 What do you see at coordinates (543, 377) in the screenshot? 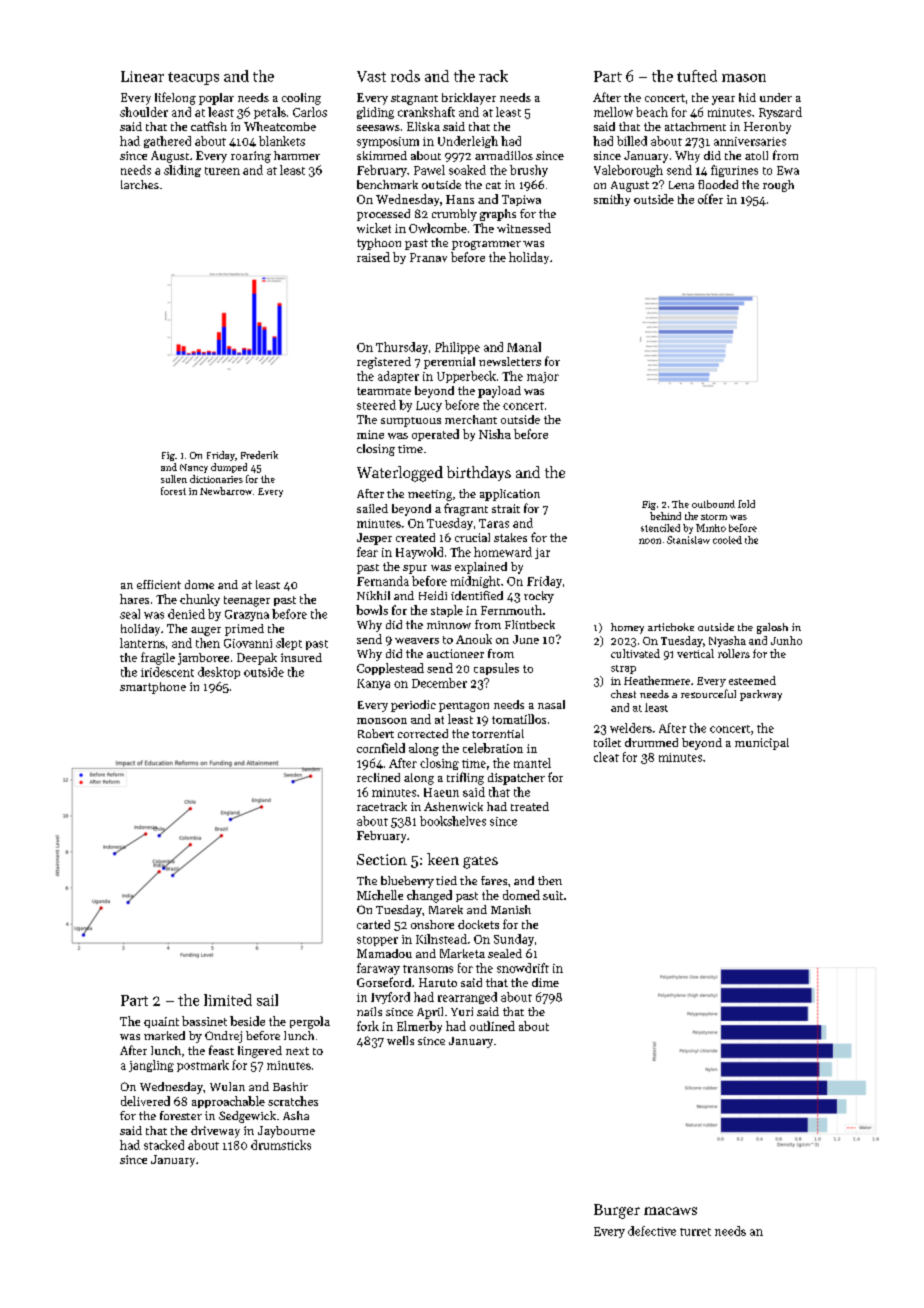
I see `major` at bounding box center [543, 377].
